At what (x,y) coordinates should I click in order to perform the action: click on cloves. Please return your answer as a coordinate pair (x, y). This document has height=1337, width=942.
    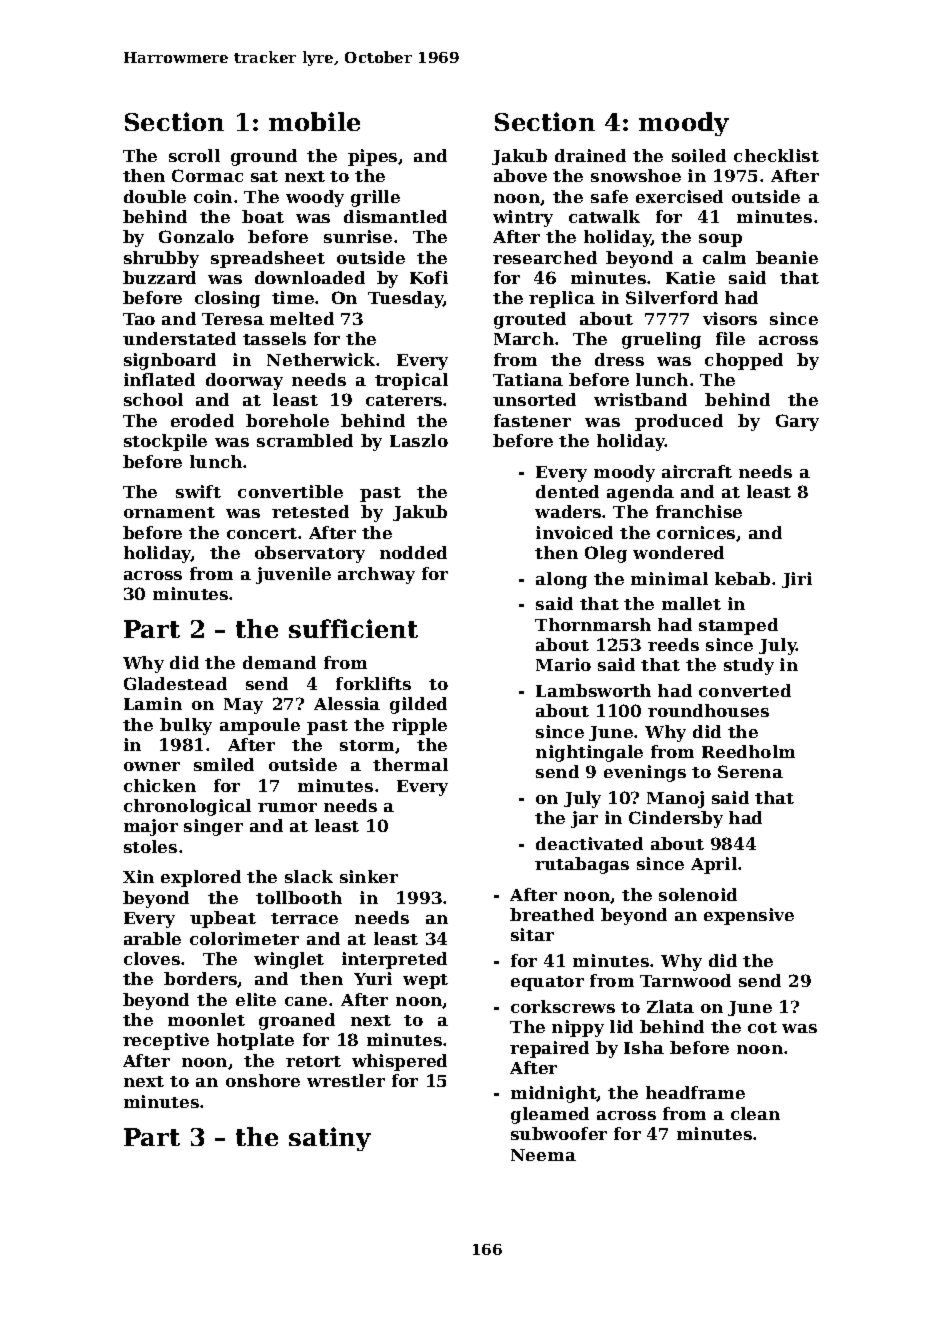
    Looking at the image, I should click on (152, 958).
